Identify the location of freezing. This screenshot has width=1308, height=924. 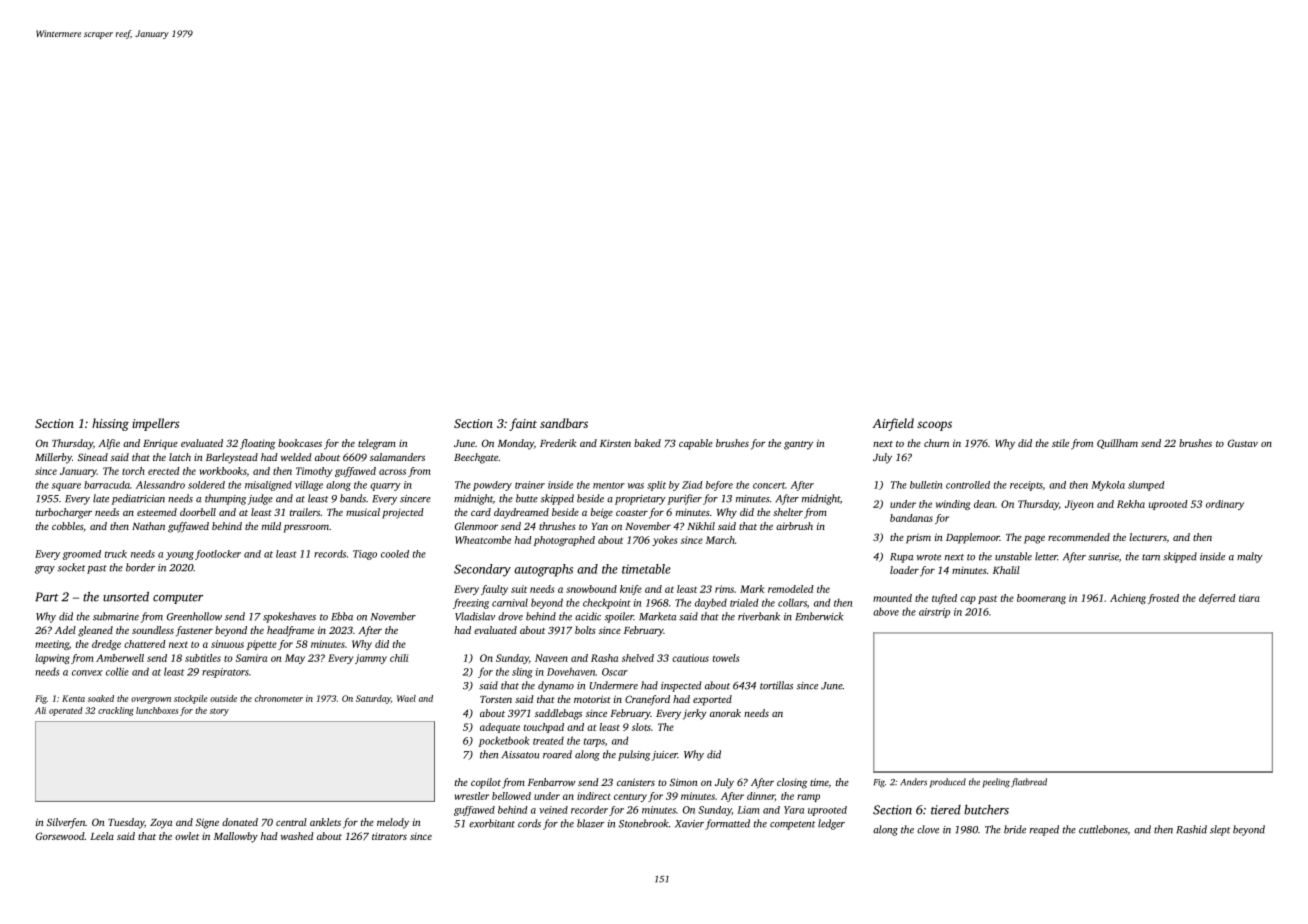
(471, 603).
